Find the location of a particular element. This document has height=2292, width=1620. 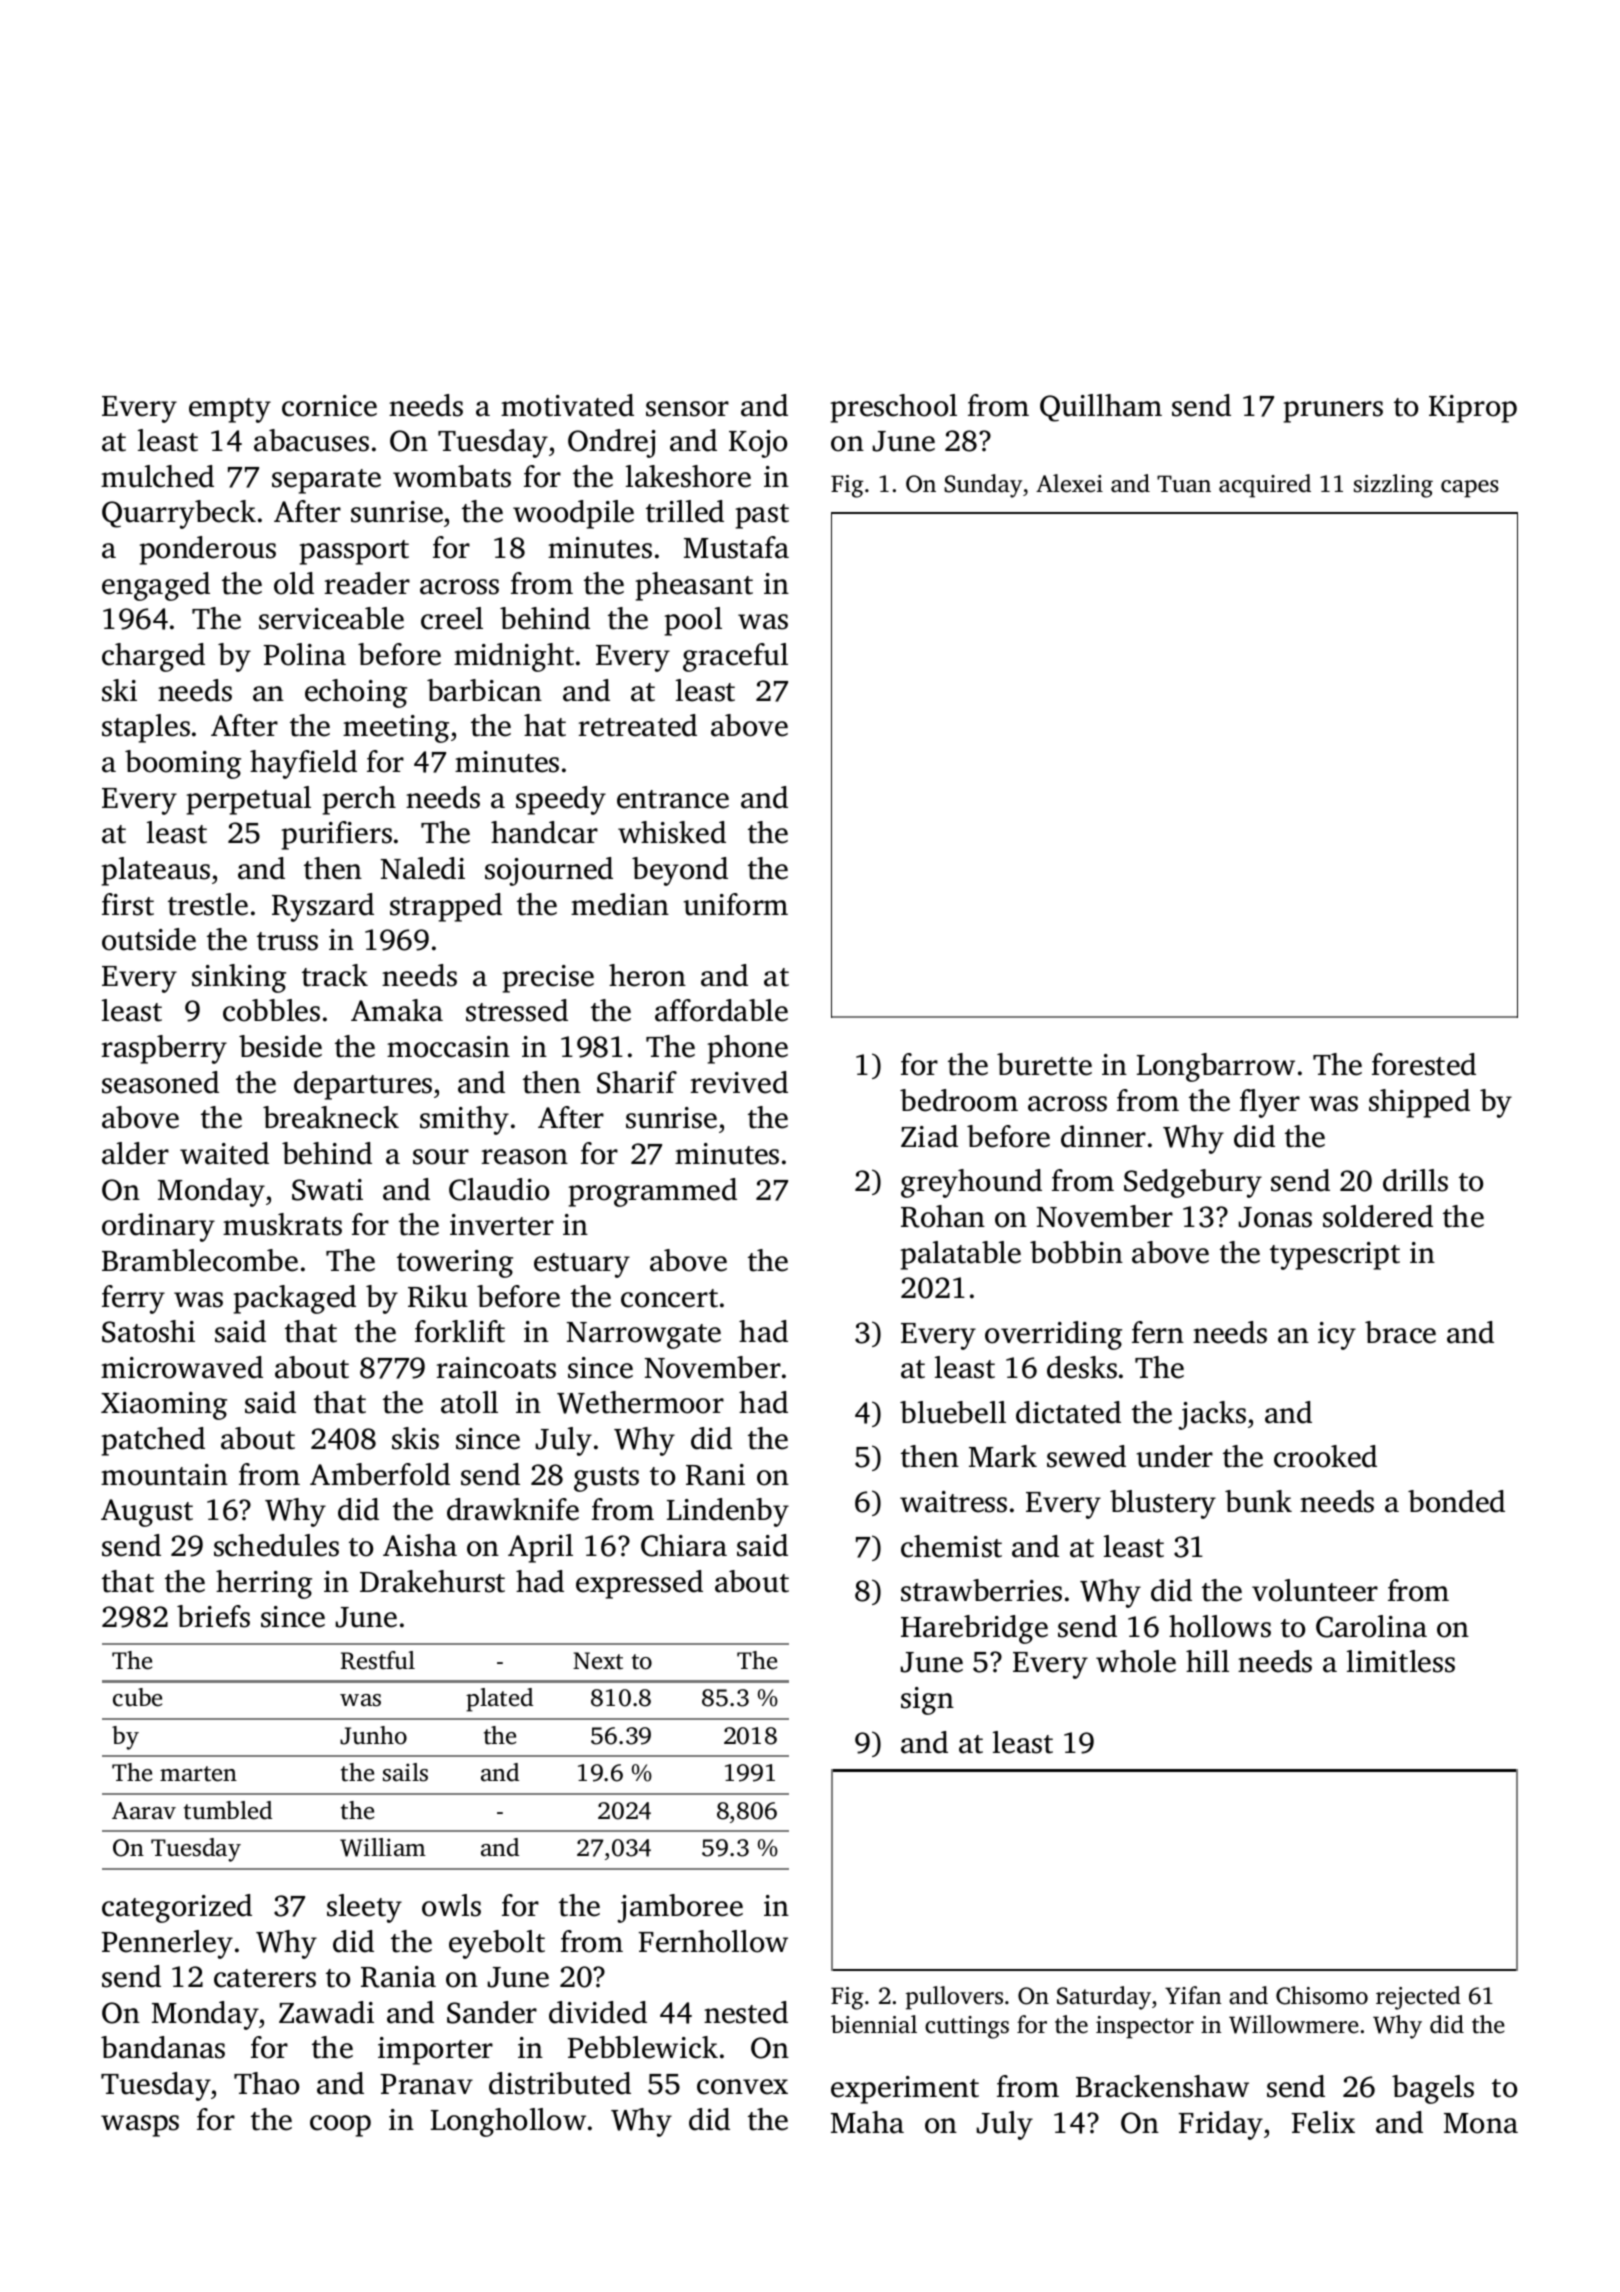

caterers is located at coordinates (265, 1978).
